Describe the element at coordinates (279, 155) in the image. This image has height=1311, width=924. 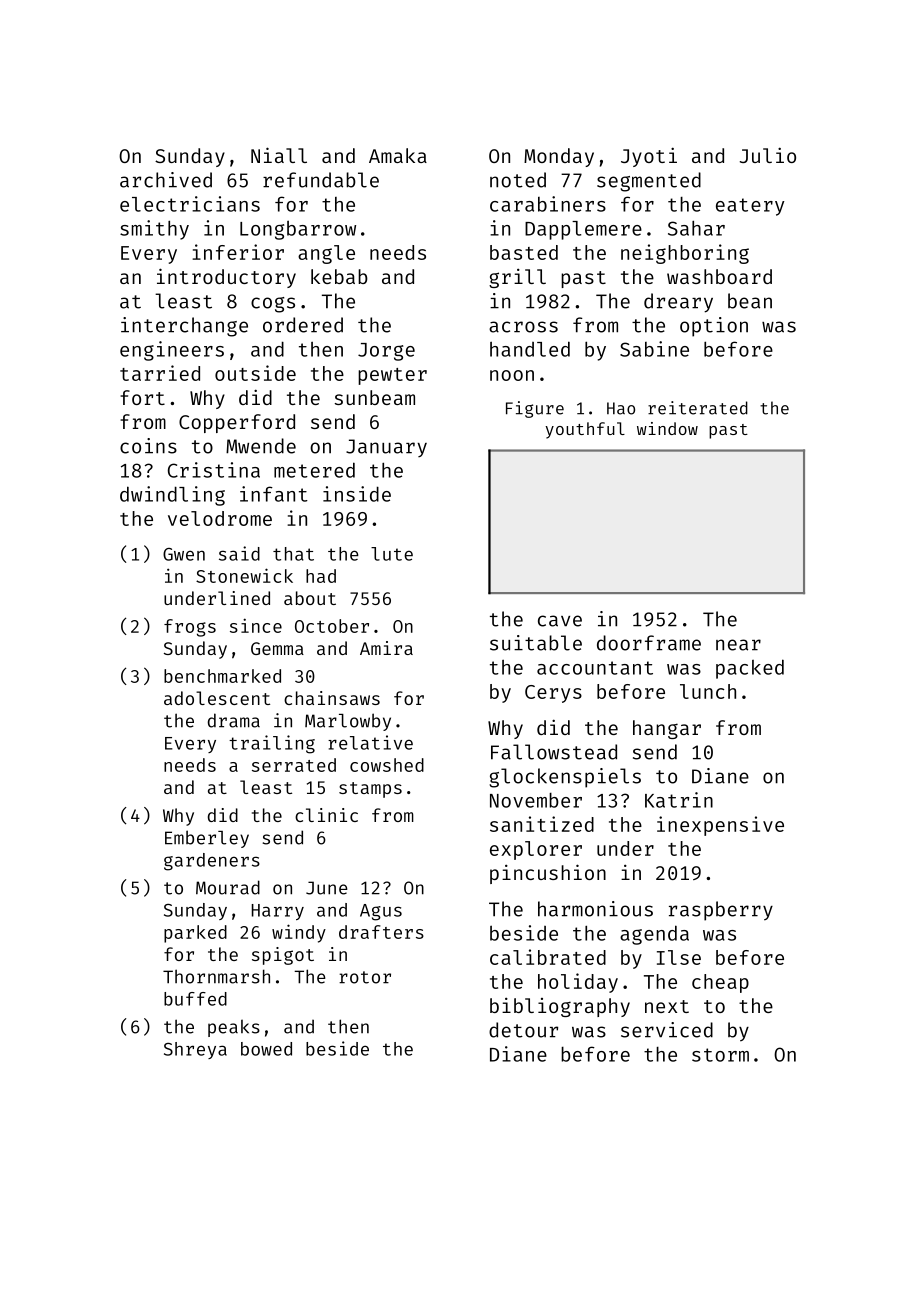
I see `Niall` at that location.
